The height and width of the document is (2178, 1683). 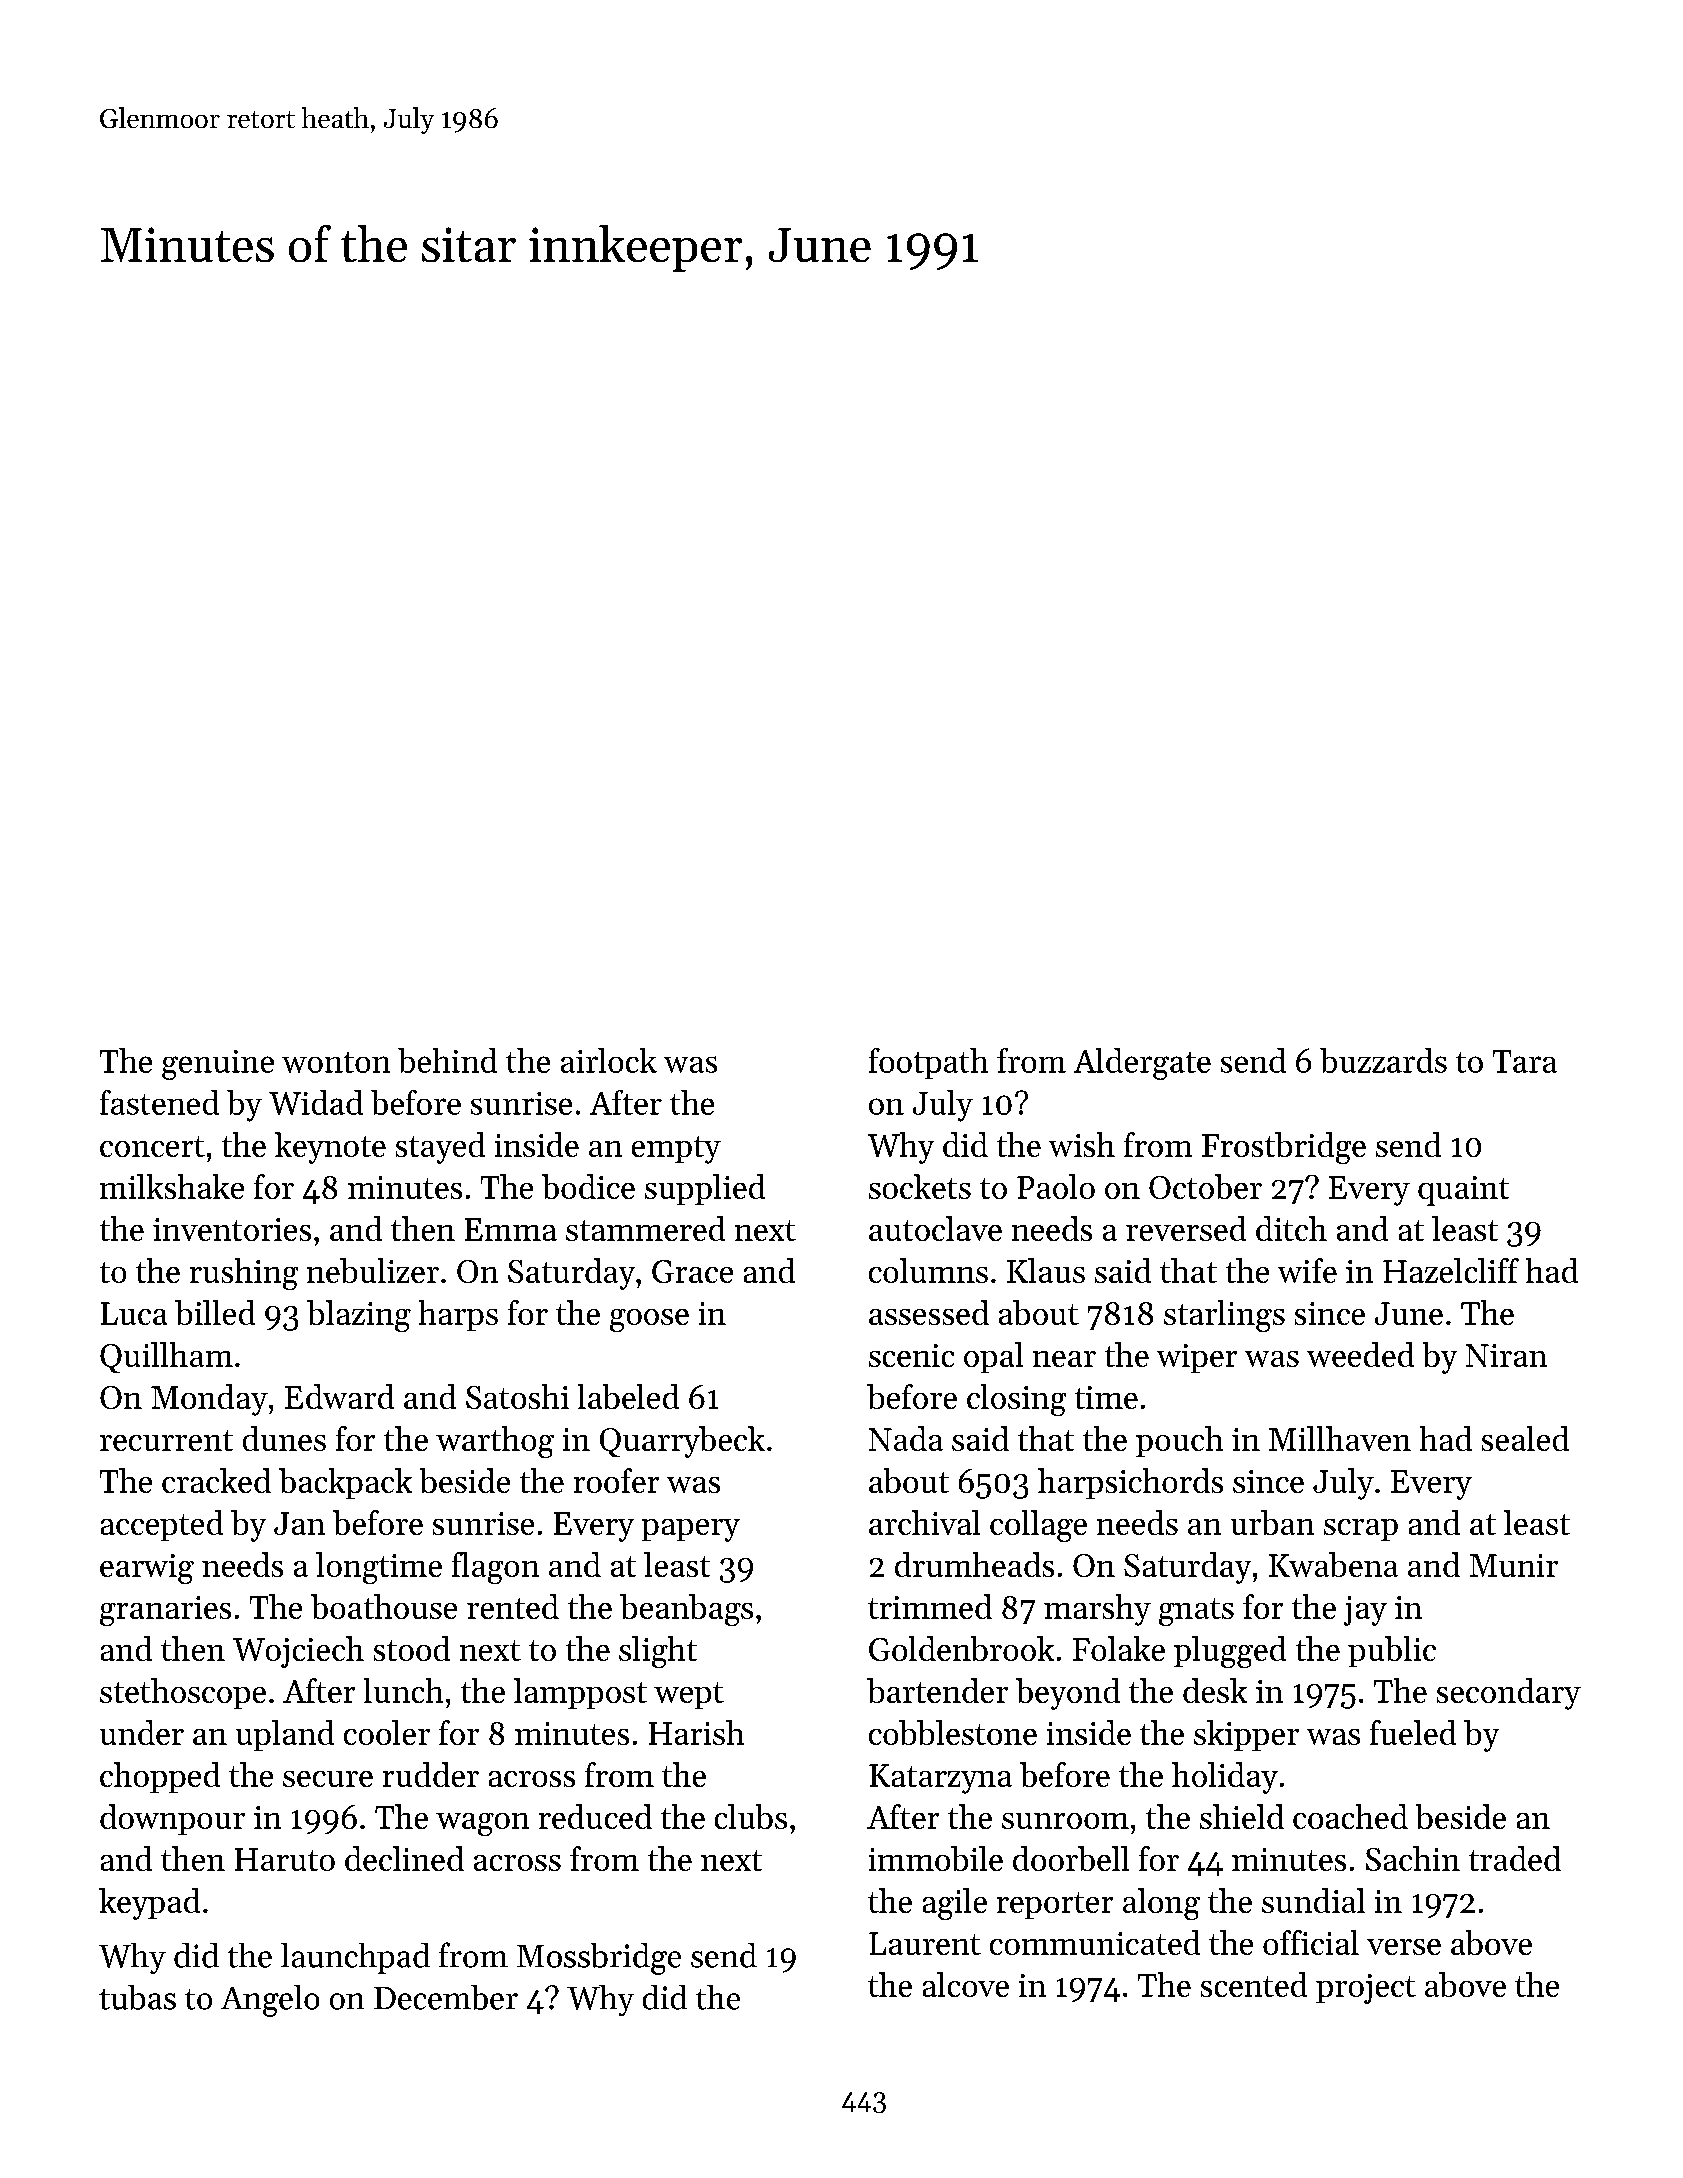 I want to click on empty, so click(x=676, y=1150).
